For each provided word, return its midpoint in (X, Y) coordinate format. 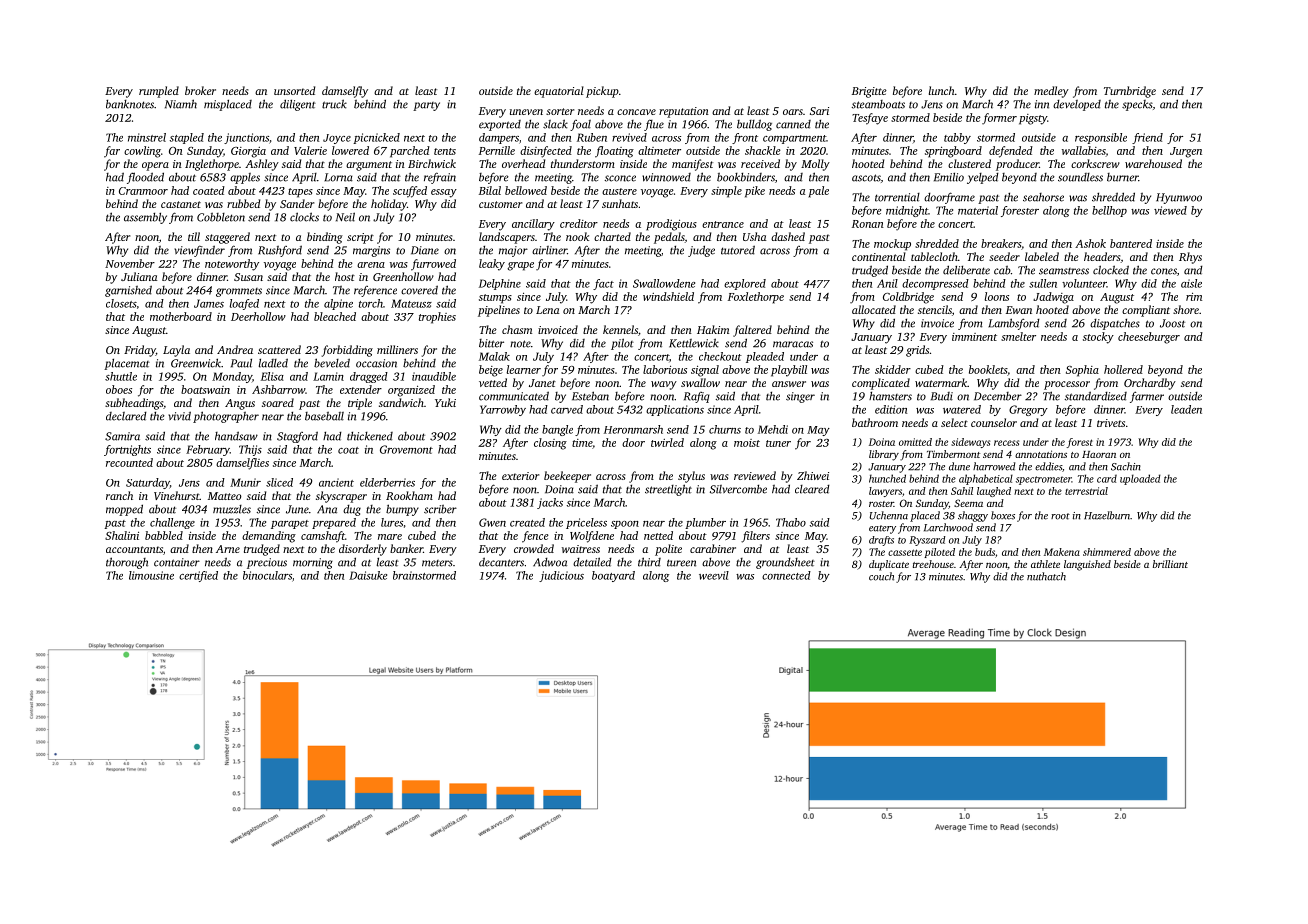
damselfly (345, 92)
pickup (602, 92)
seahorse (1043, 197)
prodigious (671, 225)
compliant (1146, 311)
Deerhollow (258, 316)
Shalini (122, 535)
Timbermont (953, 454)
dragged (369, 377)
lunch (941, 90)
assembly (145, 218)
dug (352, 510)
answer (789, 384)
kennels (620, 329)
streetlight (668, 490)
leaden (1186, 409)
